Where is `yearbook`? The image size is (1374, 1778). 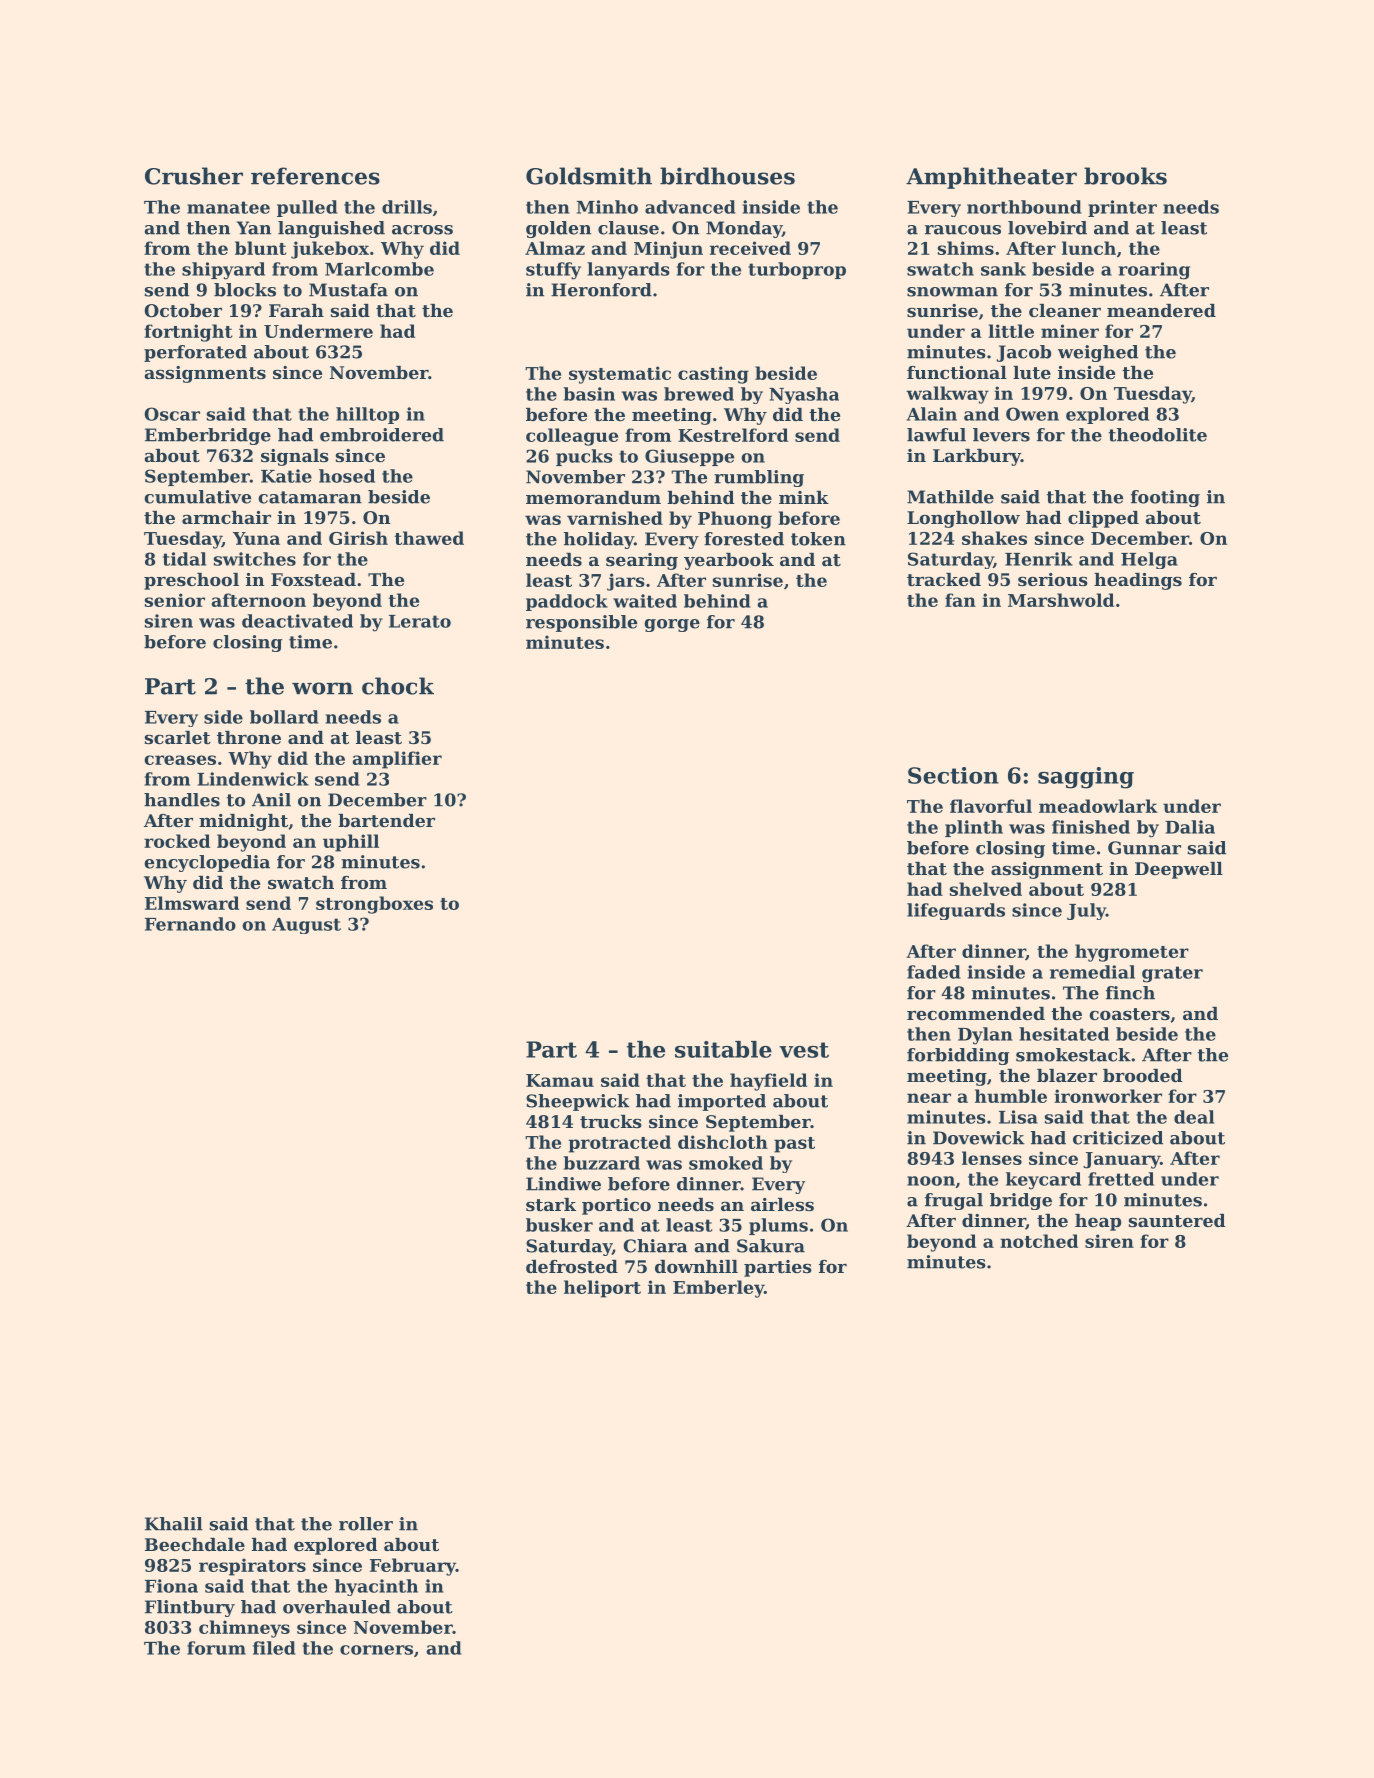 yearbook is located at coordinates (729, 561).
